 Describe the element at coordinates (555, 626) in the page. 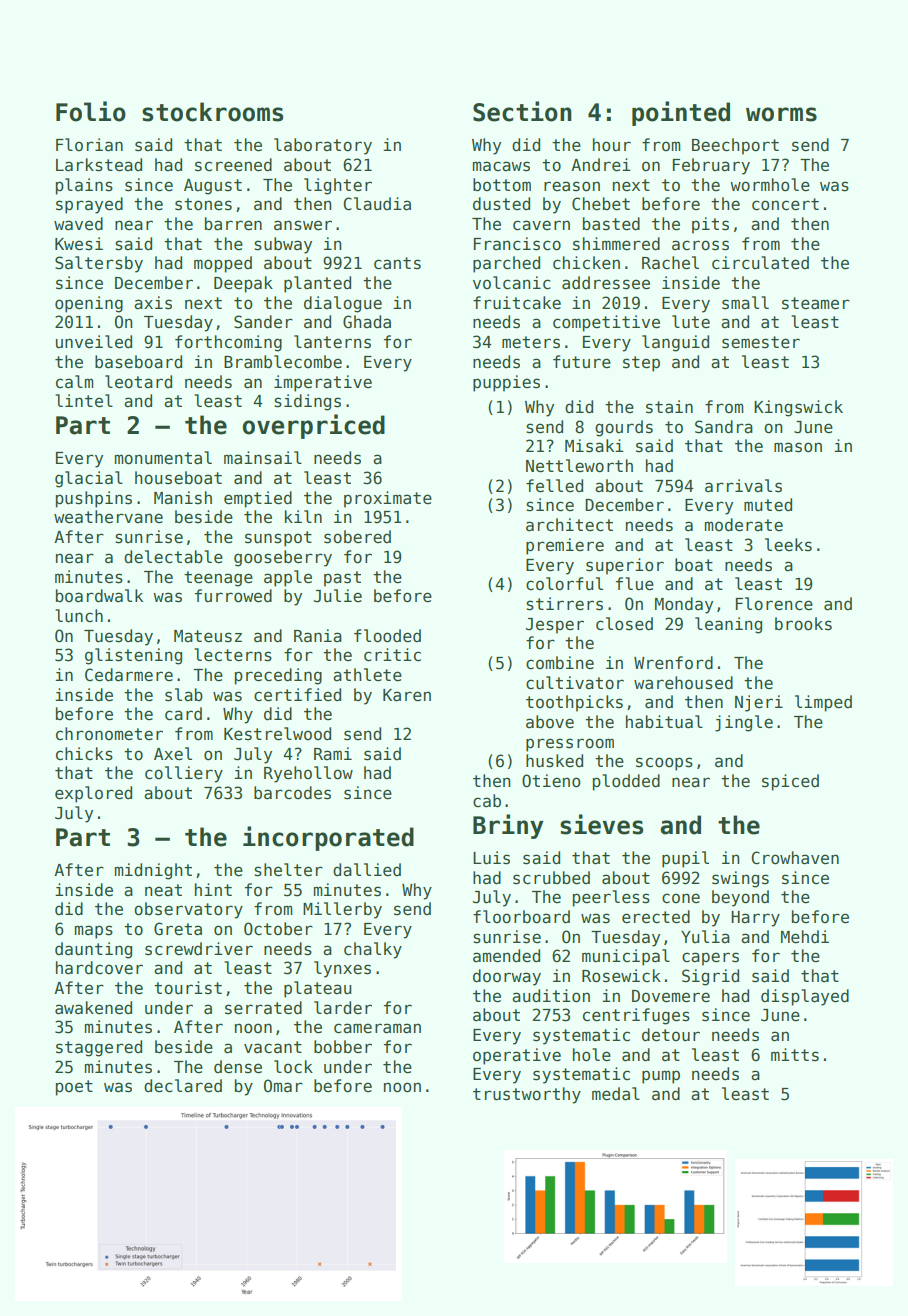

I see `Jesper` at that location.
